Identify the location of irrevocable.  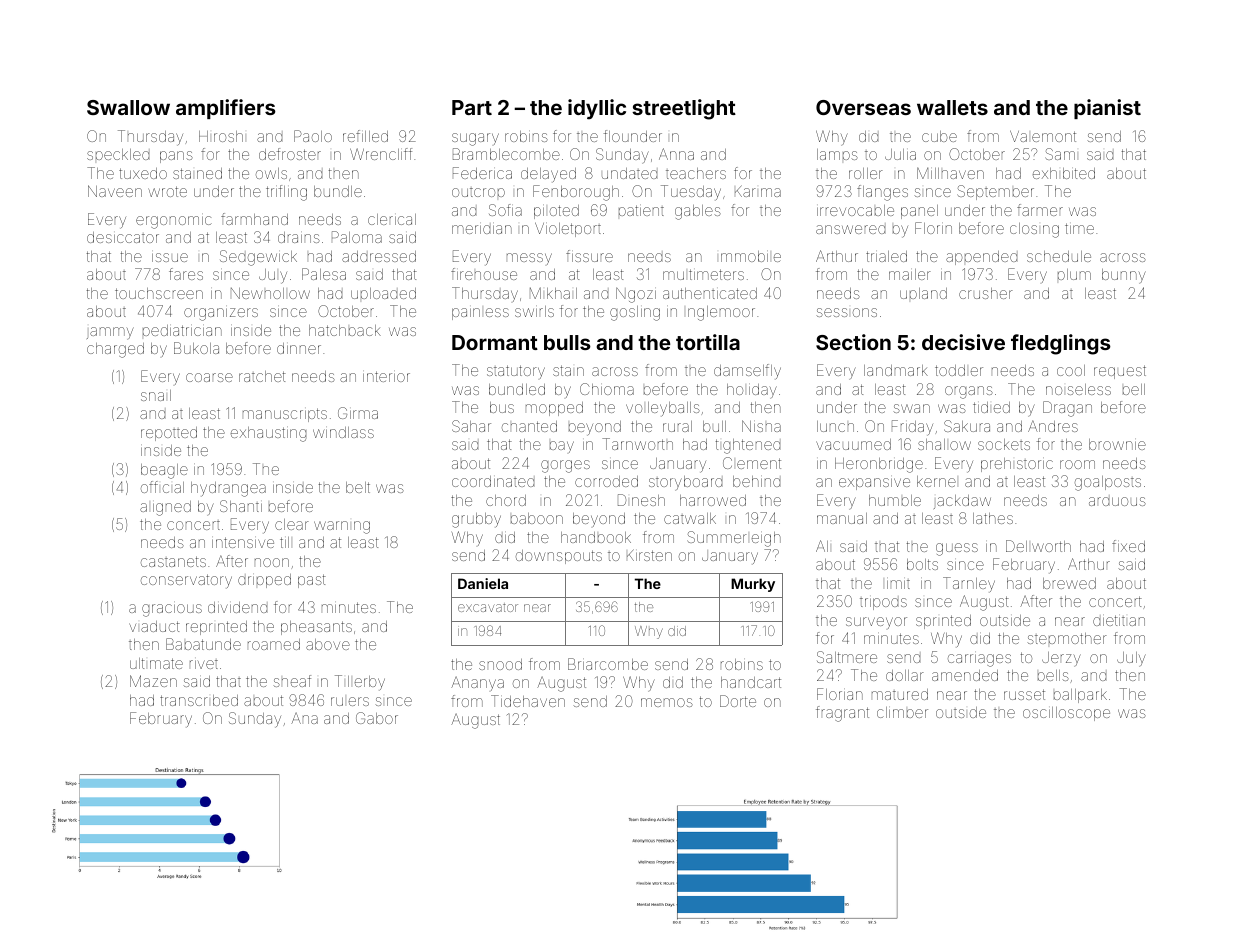
(855, 210).
